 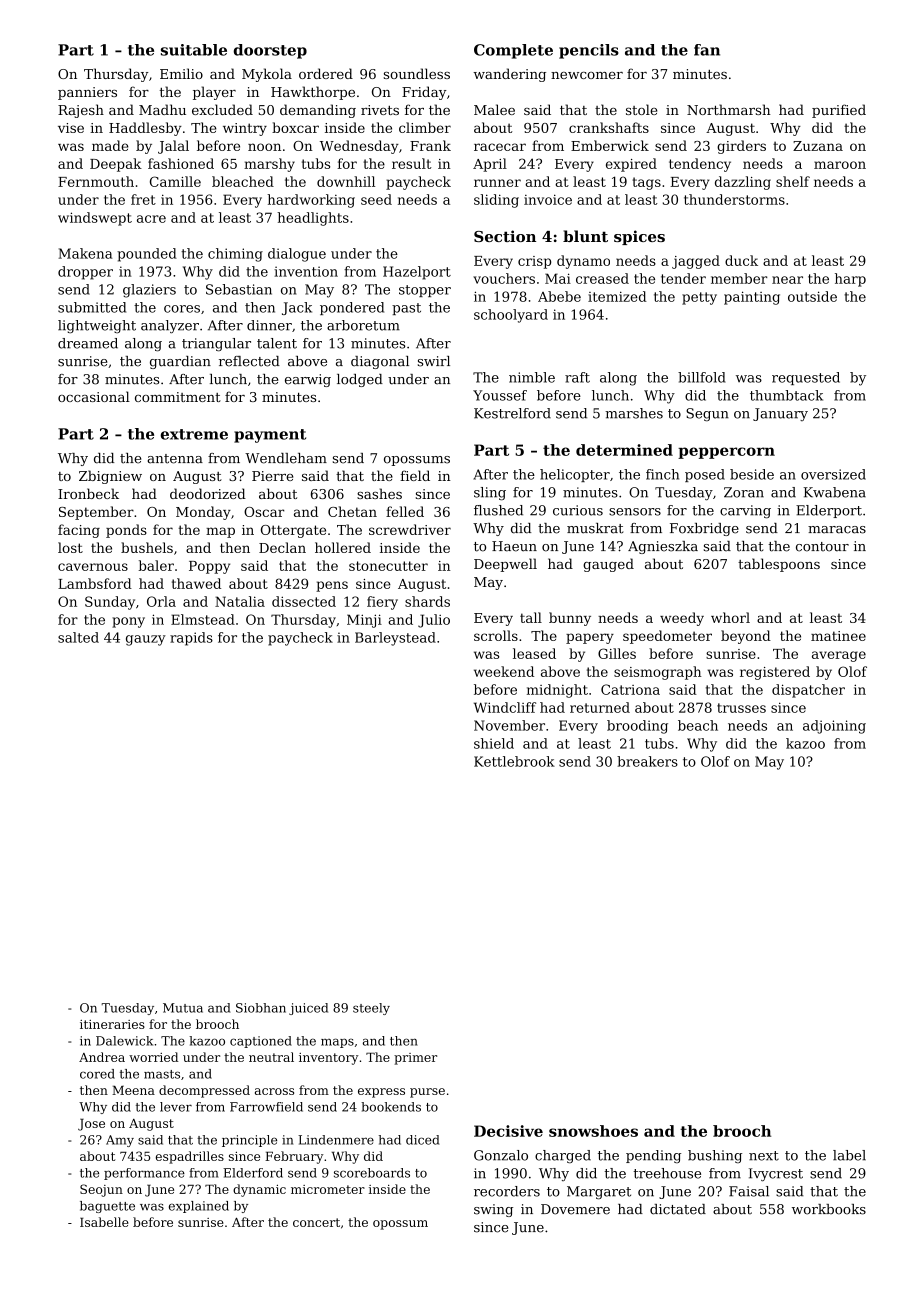 I want to click on Kettlebrook, so click(x=514, y=761).
